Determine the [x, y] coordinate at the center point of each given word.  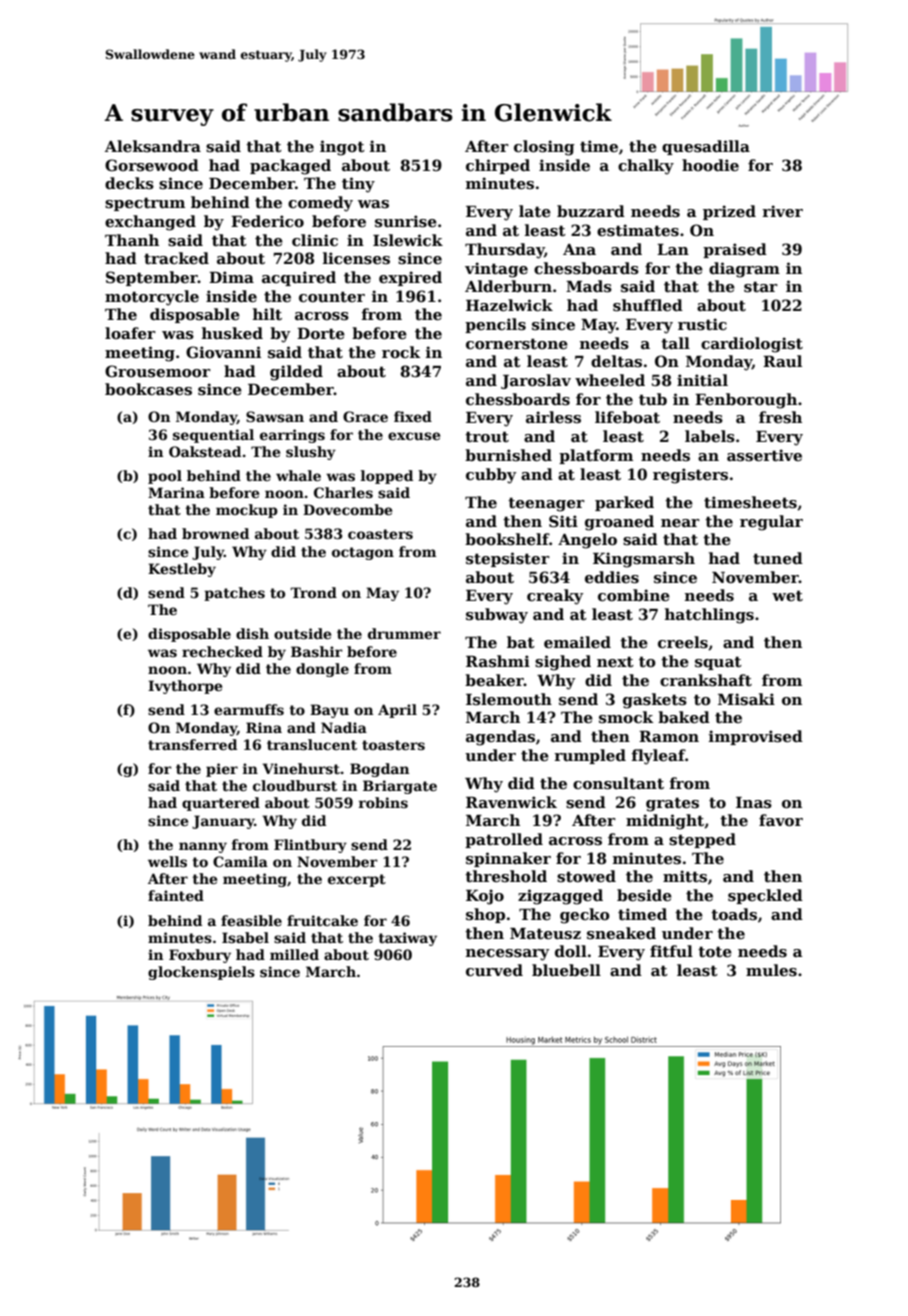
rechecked [222, 651]
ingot [342, 148]
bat [521, 642]
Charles [343, 492]
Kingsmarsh [644, 560]
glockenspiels [201, 973]
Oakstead [205, 451]
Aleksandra [153, 146]
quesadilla [706, 147]
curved [494, 970]
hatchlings [709, 616]
